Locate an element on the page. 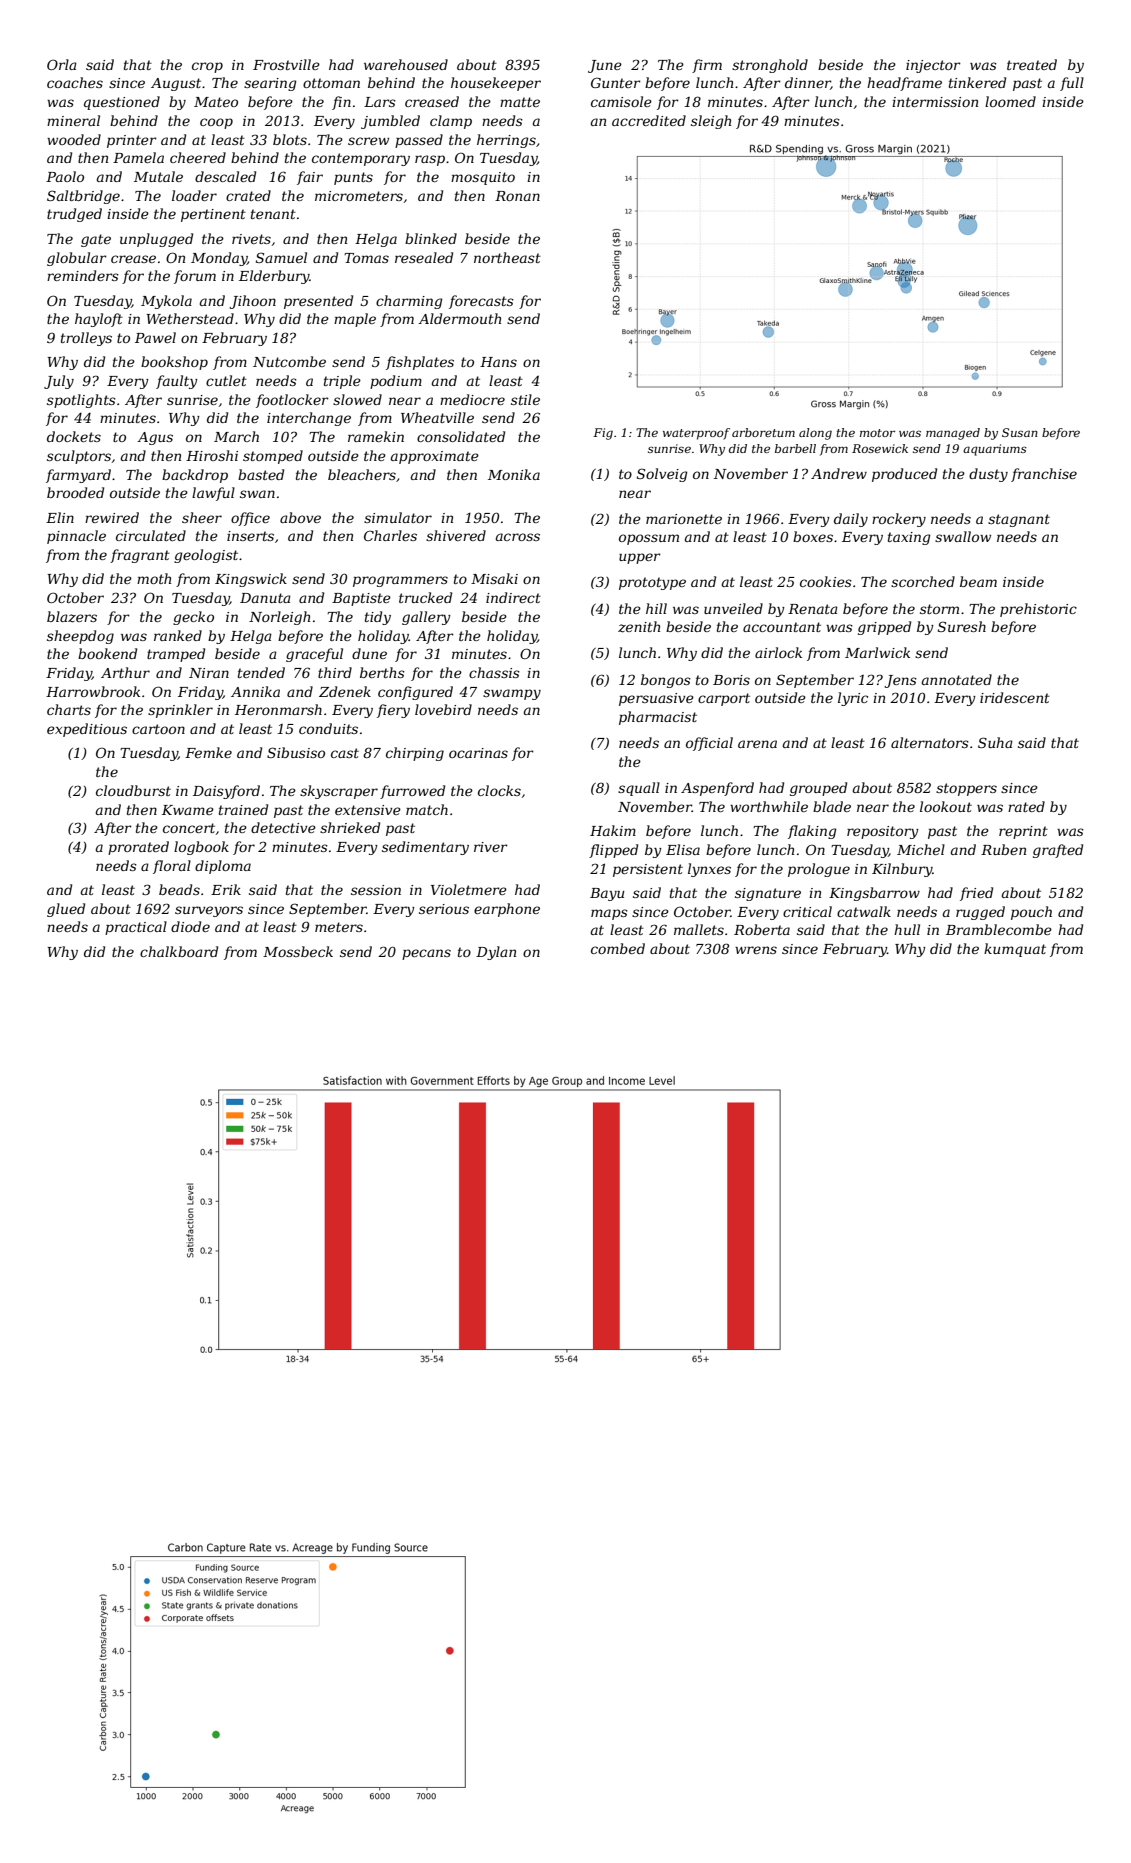 This image has width=1131, height=1863. pecans is located at coordinates (426, 954).
